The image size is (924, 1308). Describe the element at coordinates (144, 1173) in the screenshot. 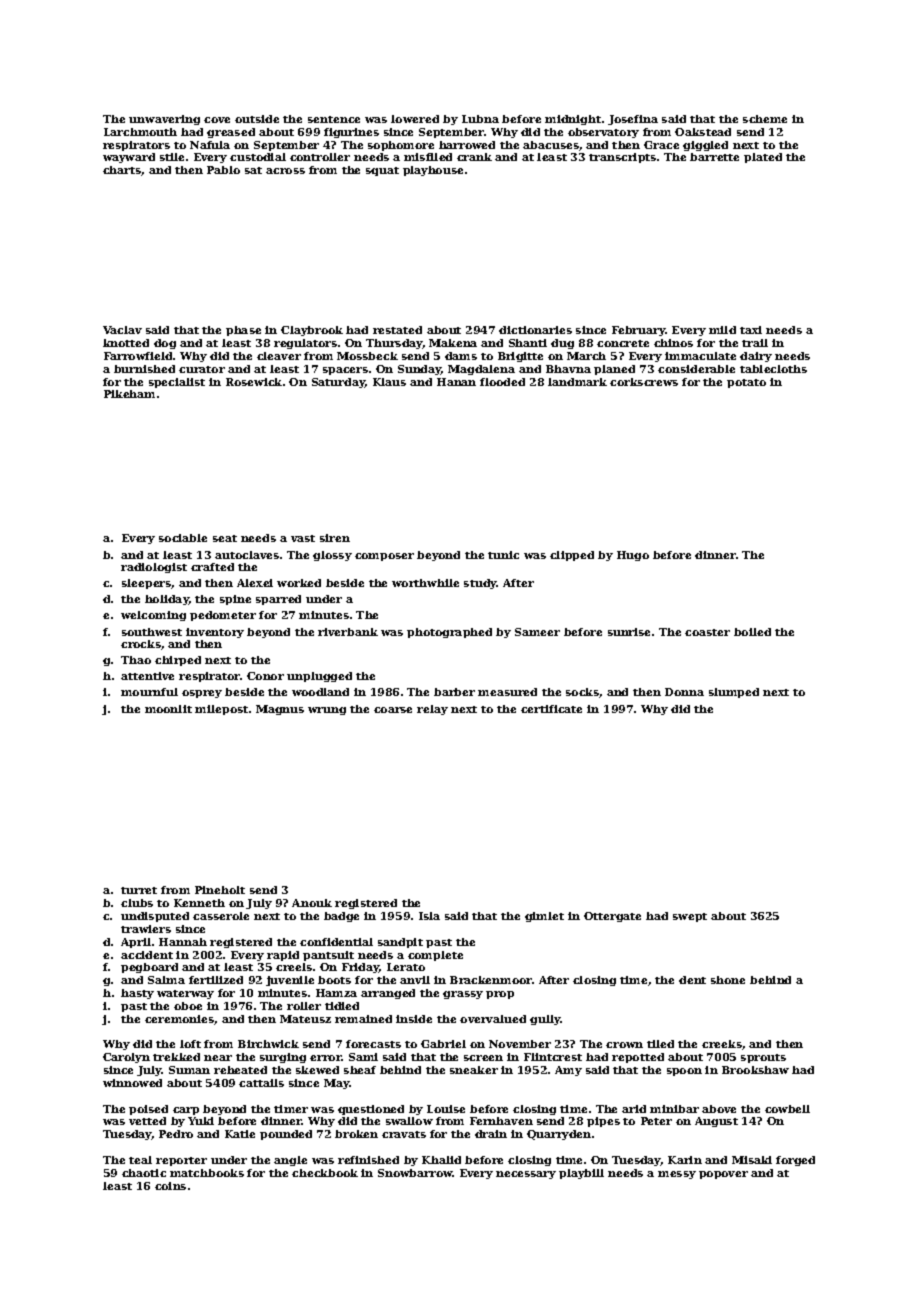

I see `chaotic` at that location.
